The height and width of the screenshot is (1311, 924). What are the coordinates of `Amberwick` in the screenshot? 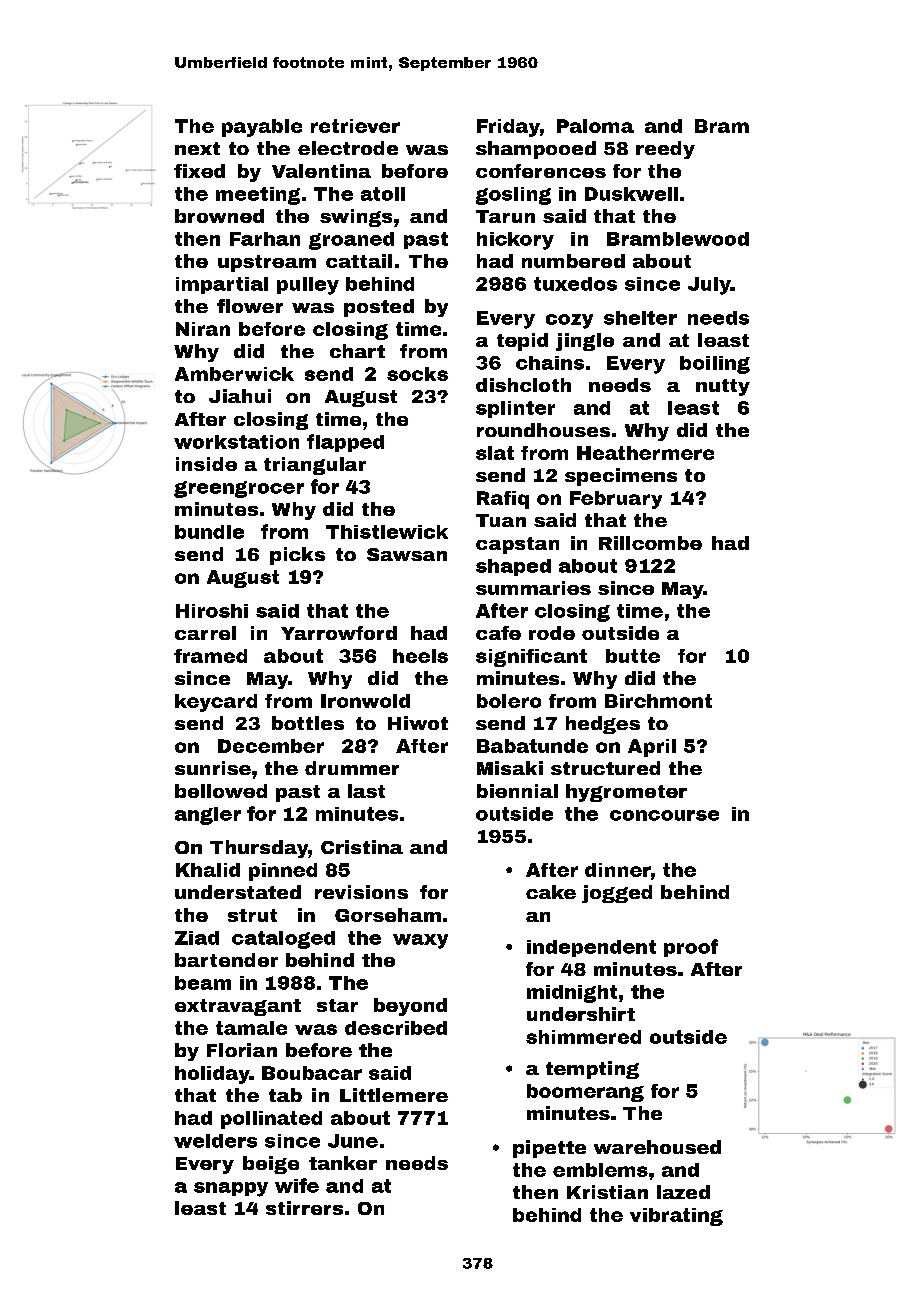 It's located at (234, 374).
